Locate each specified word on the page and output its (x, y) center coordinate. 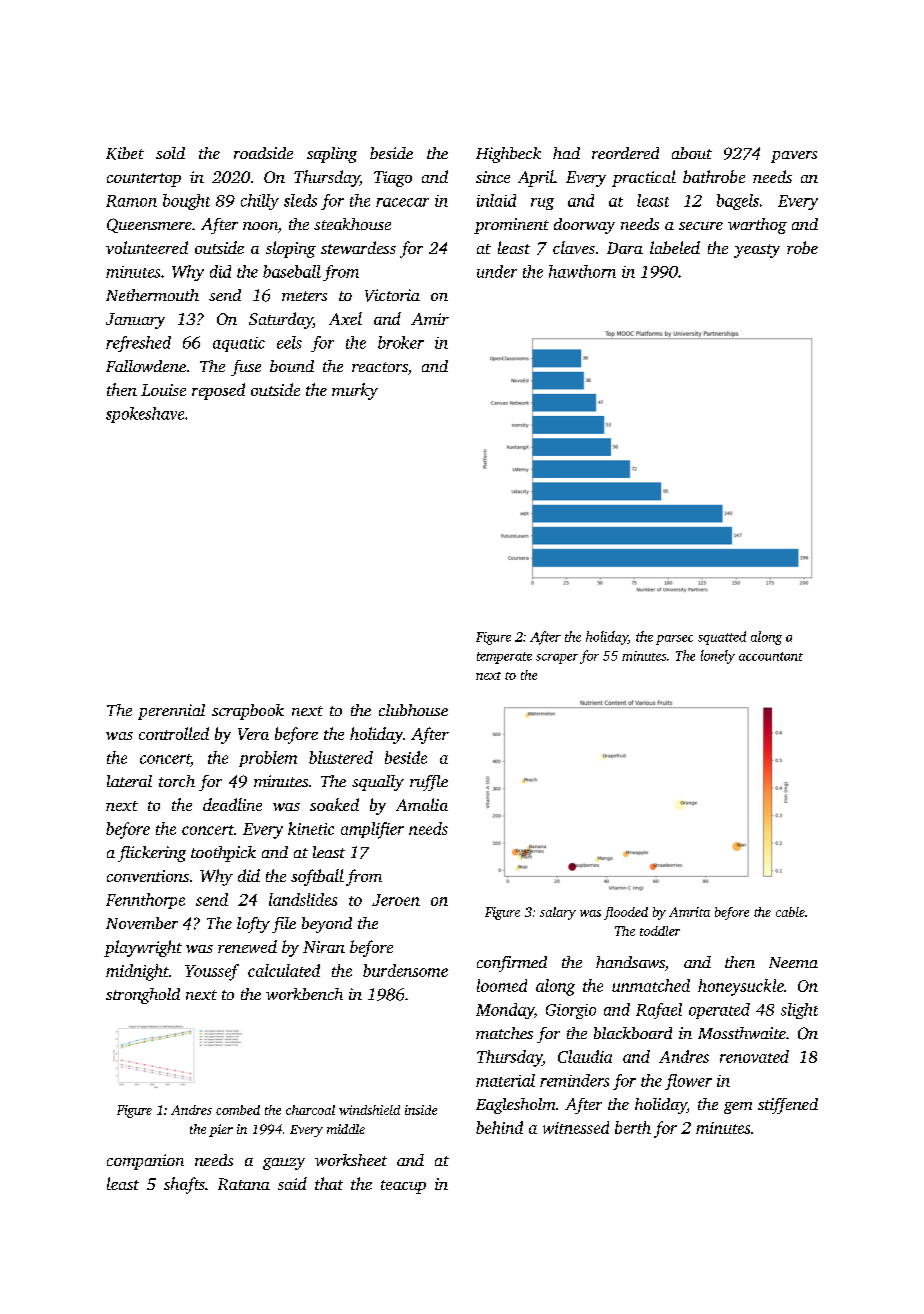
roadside (263, 153)
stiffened (788, 1106)
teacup (403, 1187)
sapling (332, 155)
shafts (184, 1185)
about (692, 153)
